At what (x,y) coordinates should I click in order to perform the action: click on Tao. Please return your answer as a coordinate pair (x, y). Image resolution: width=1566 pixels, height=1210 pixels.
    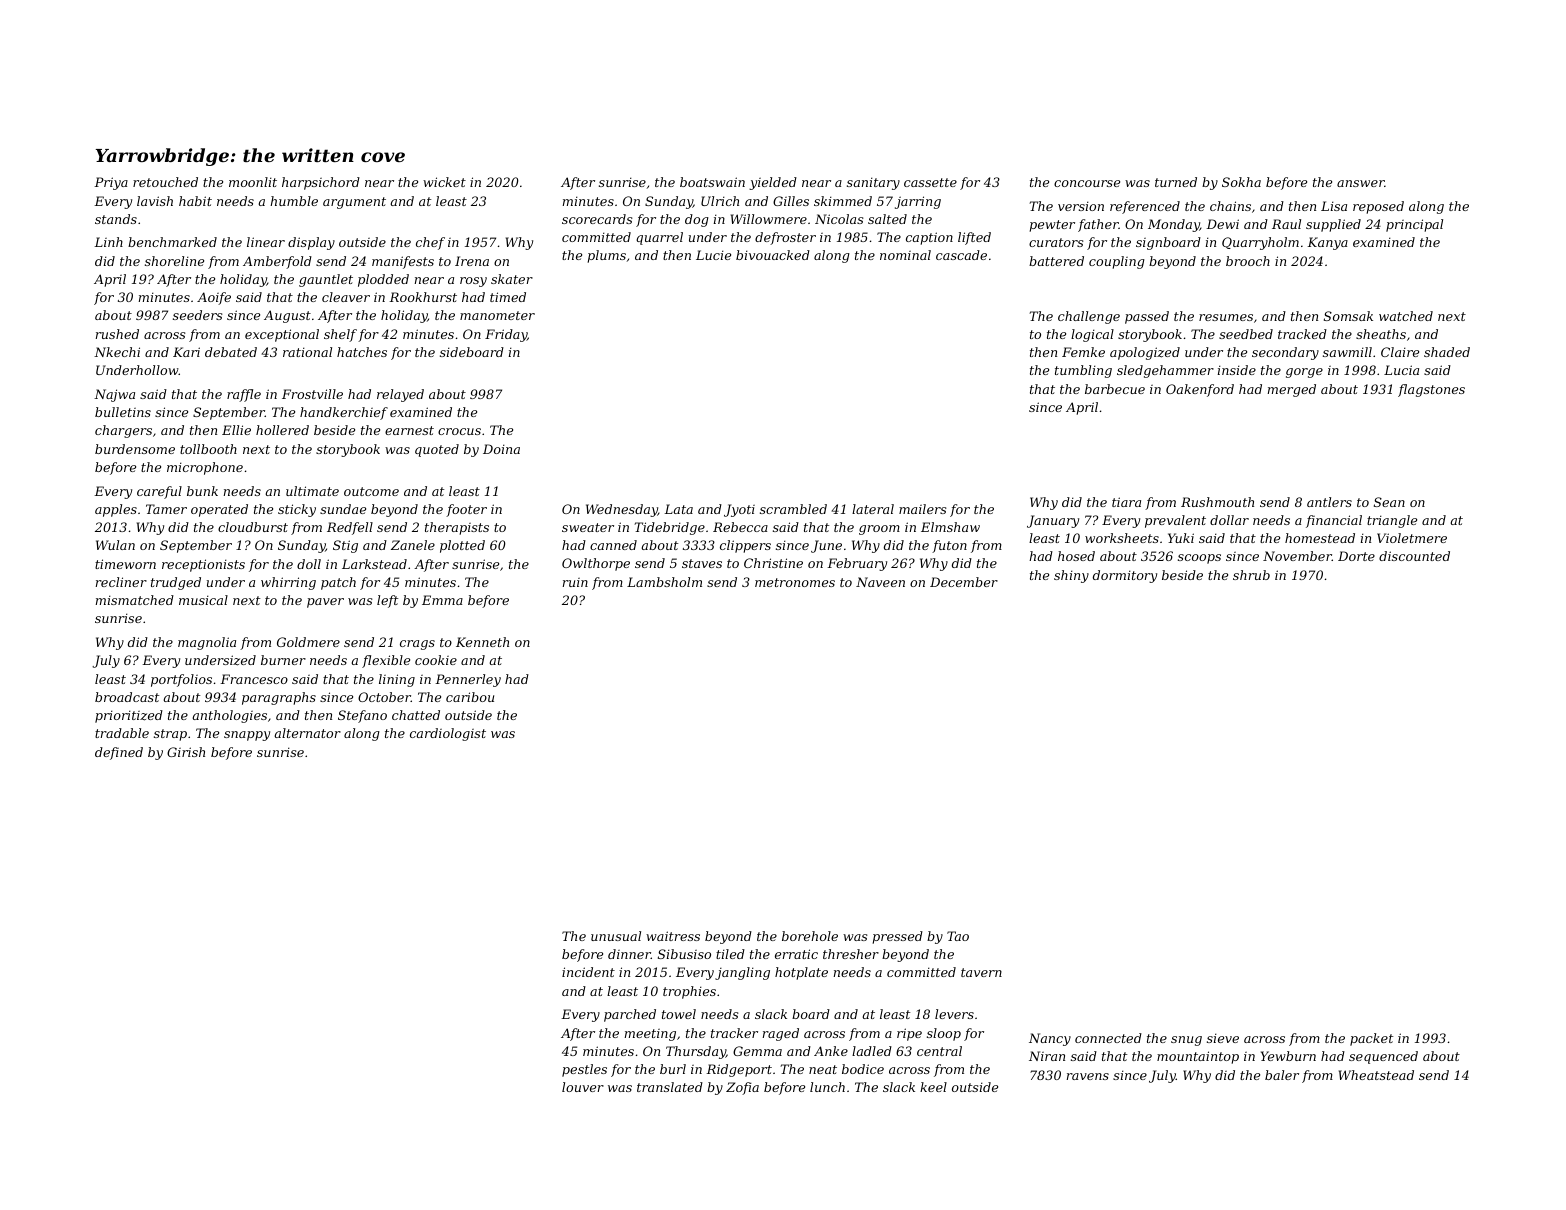
    Looking at the image, I should click on (958, 936).
